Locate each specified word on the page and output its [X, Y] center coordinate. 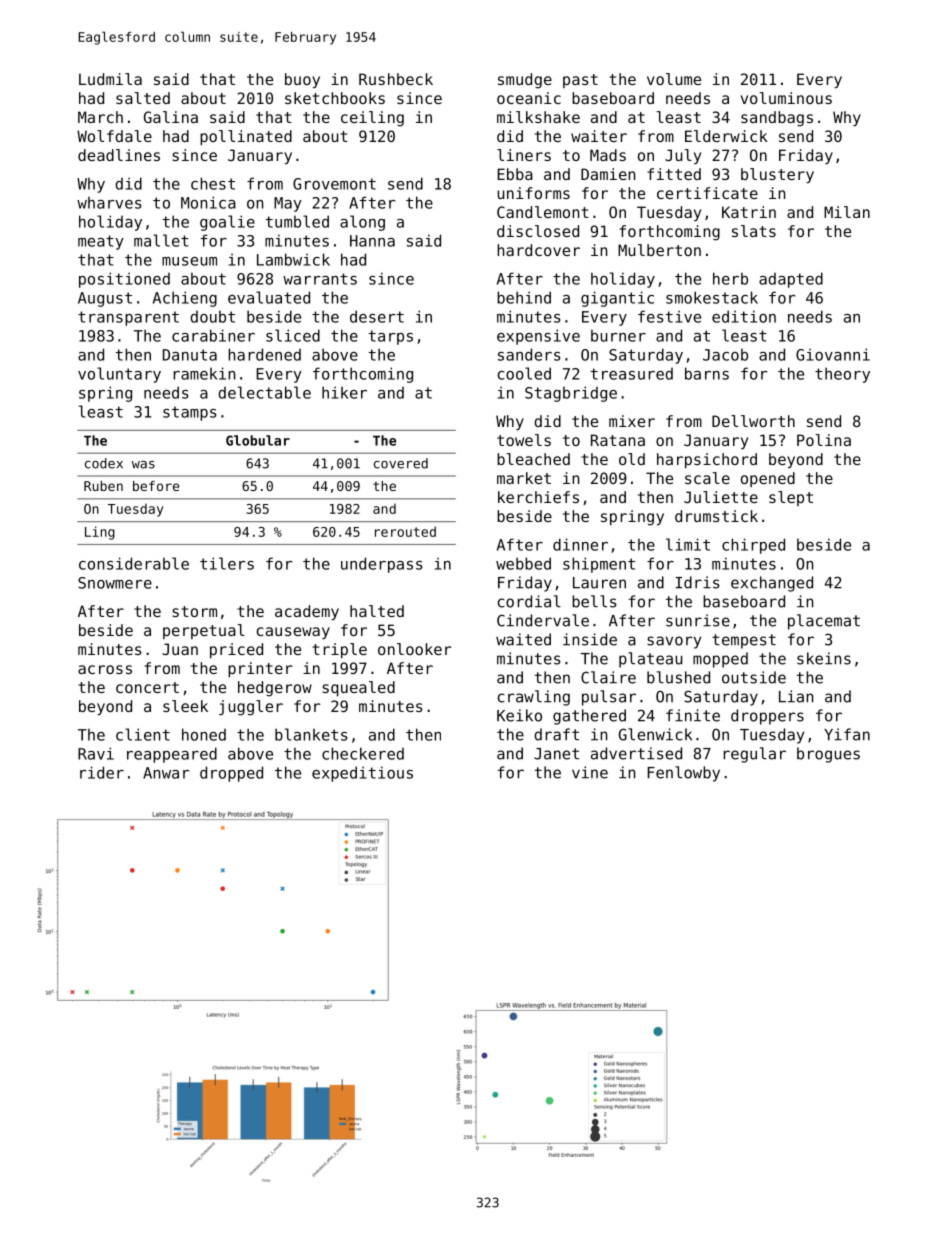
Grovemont [334, 184]
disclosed [538, 231]
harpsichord [707, 460]
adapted [791, 280]
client [143, 734]
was [143, 465]
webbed [523, 563]
